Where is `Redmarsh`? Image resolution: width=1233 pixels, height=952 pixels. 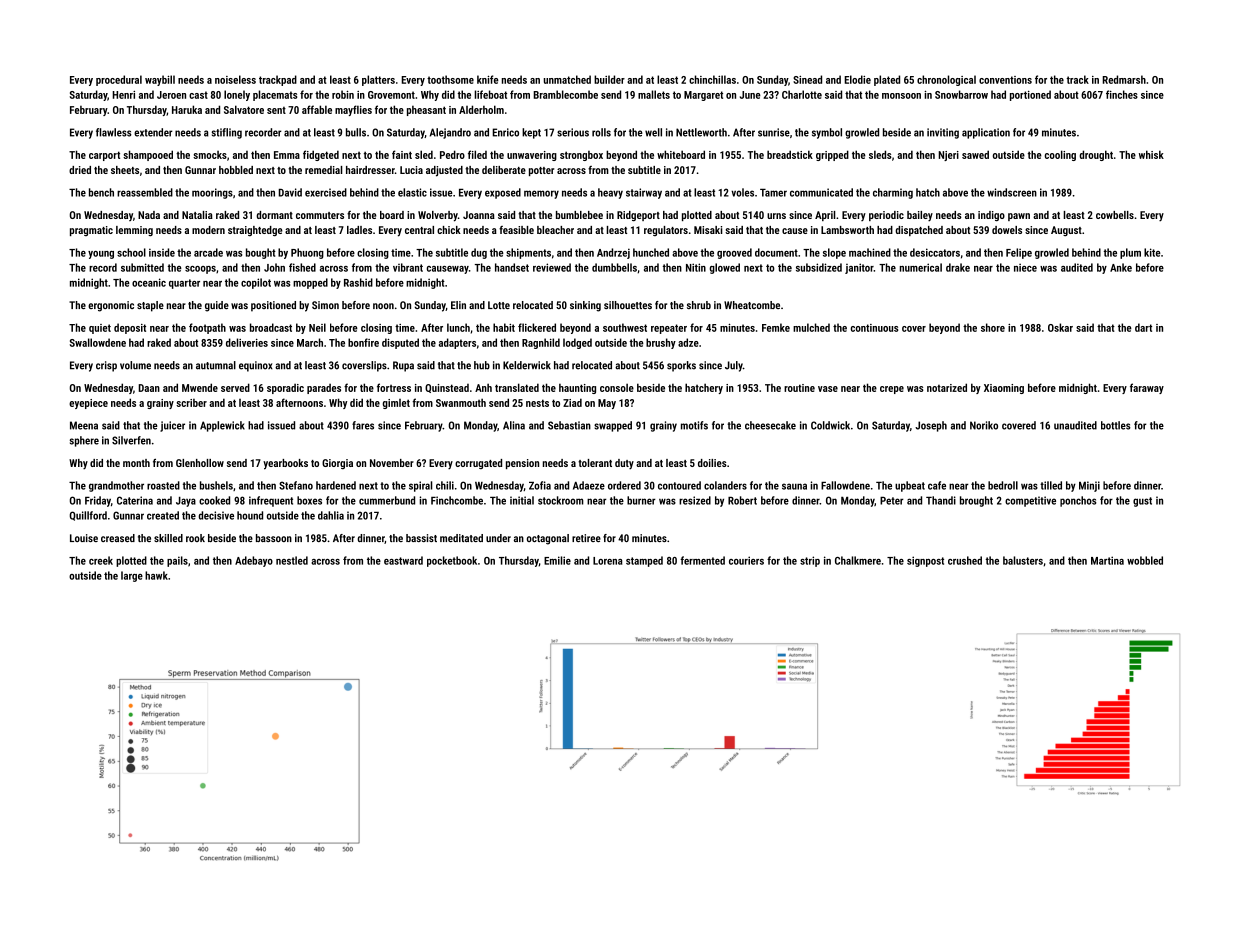
Redmarsh is located at coordinates (1124, 79).
